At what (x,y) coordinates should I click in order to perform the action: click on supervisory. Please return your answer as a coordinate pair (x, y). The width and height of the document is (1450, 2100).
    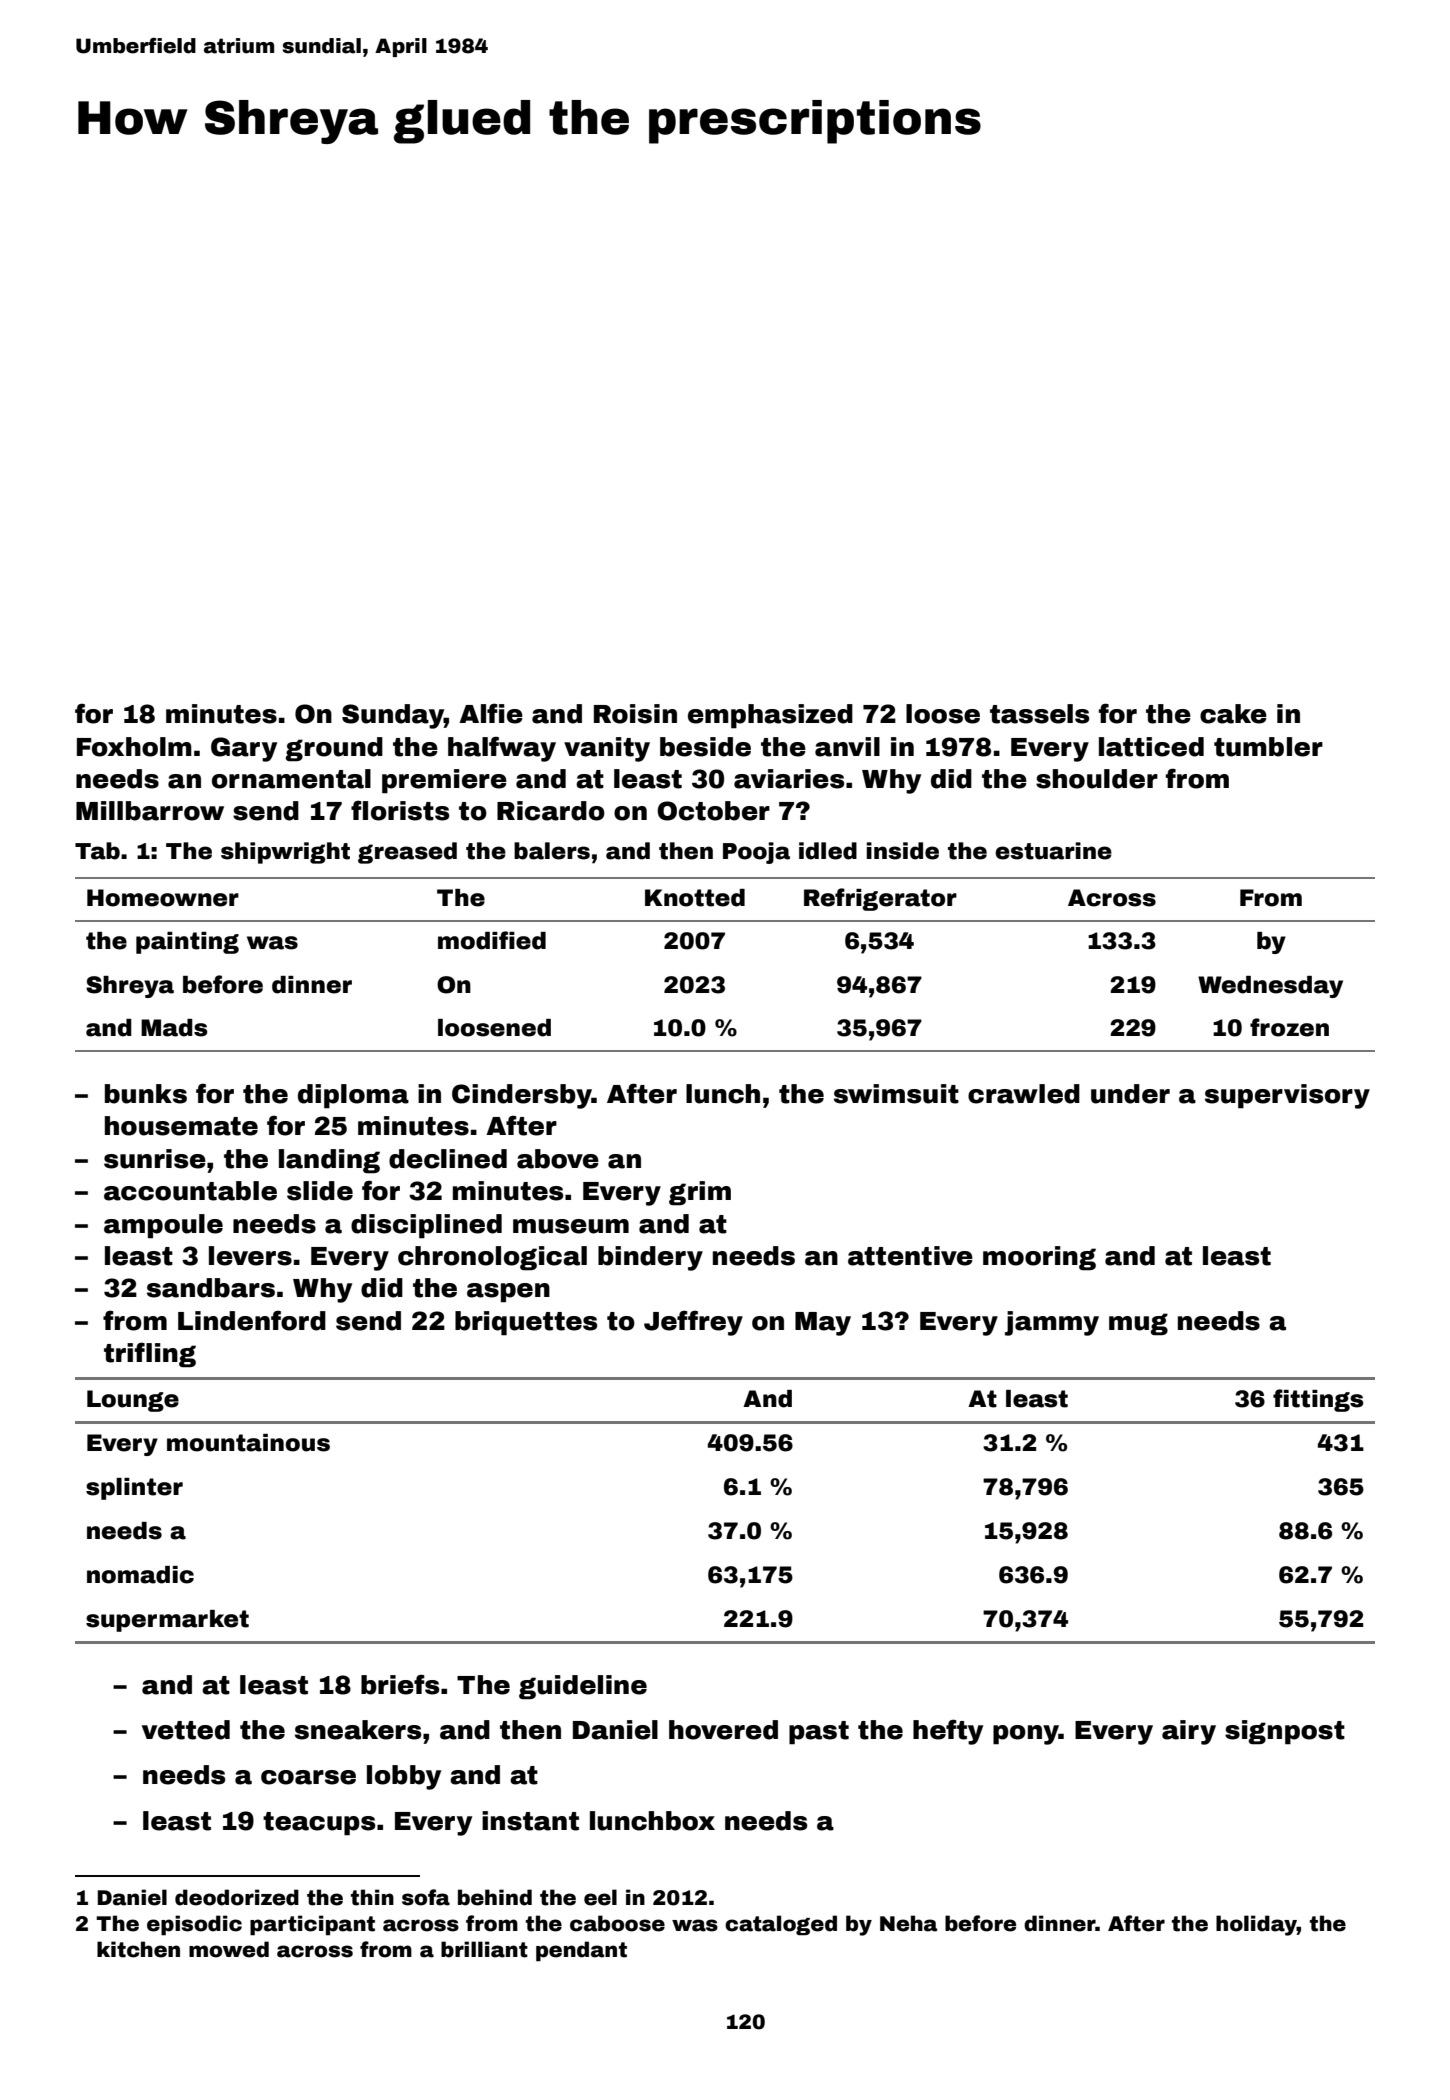
    Looking at the image, I should click on (1287, 1096).
